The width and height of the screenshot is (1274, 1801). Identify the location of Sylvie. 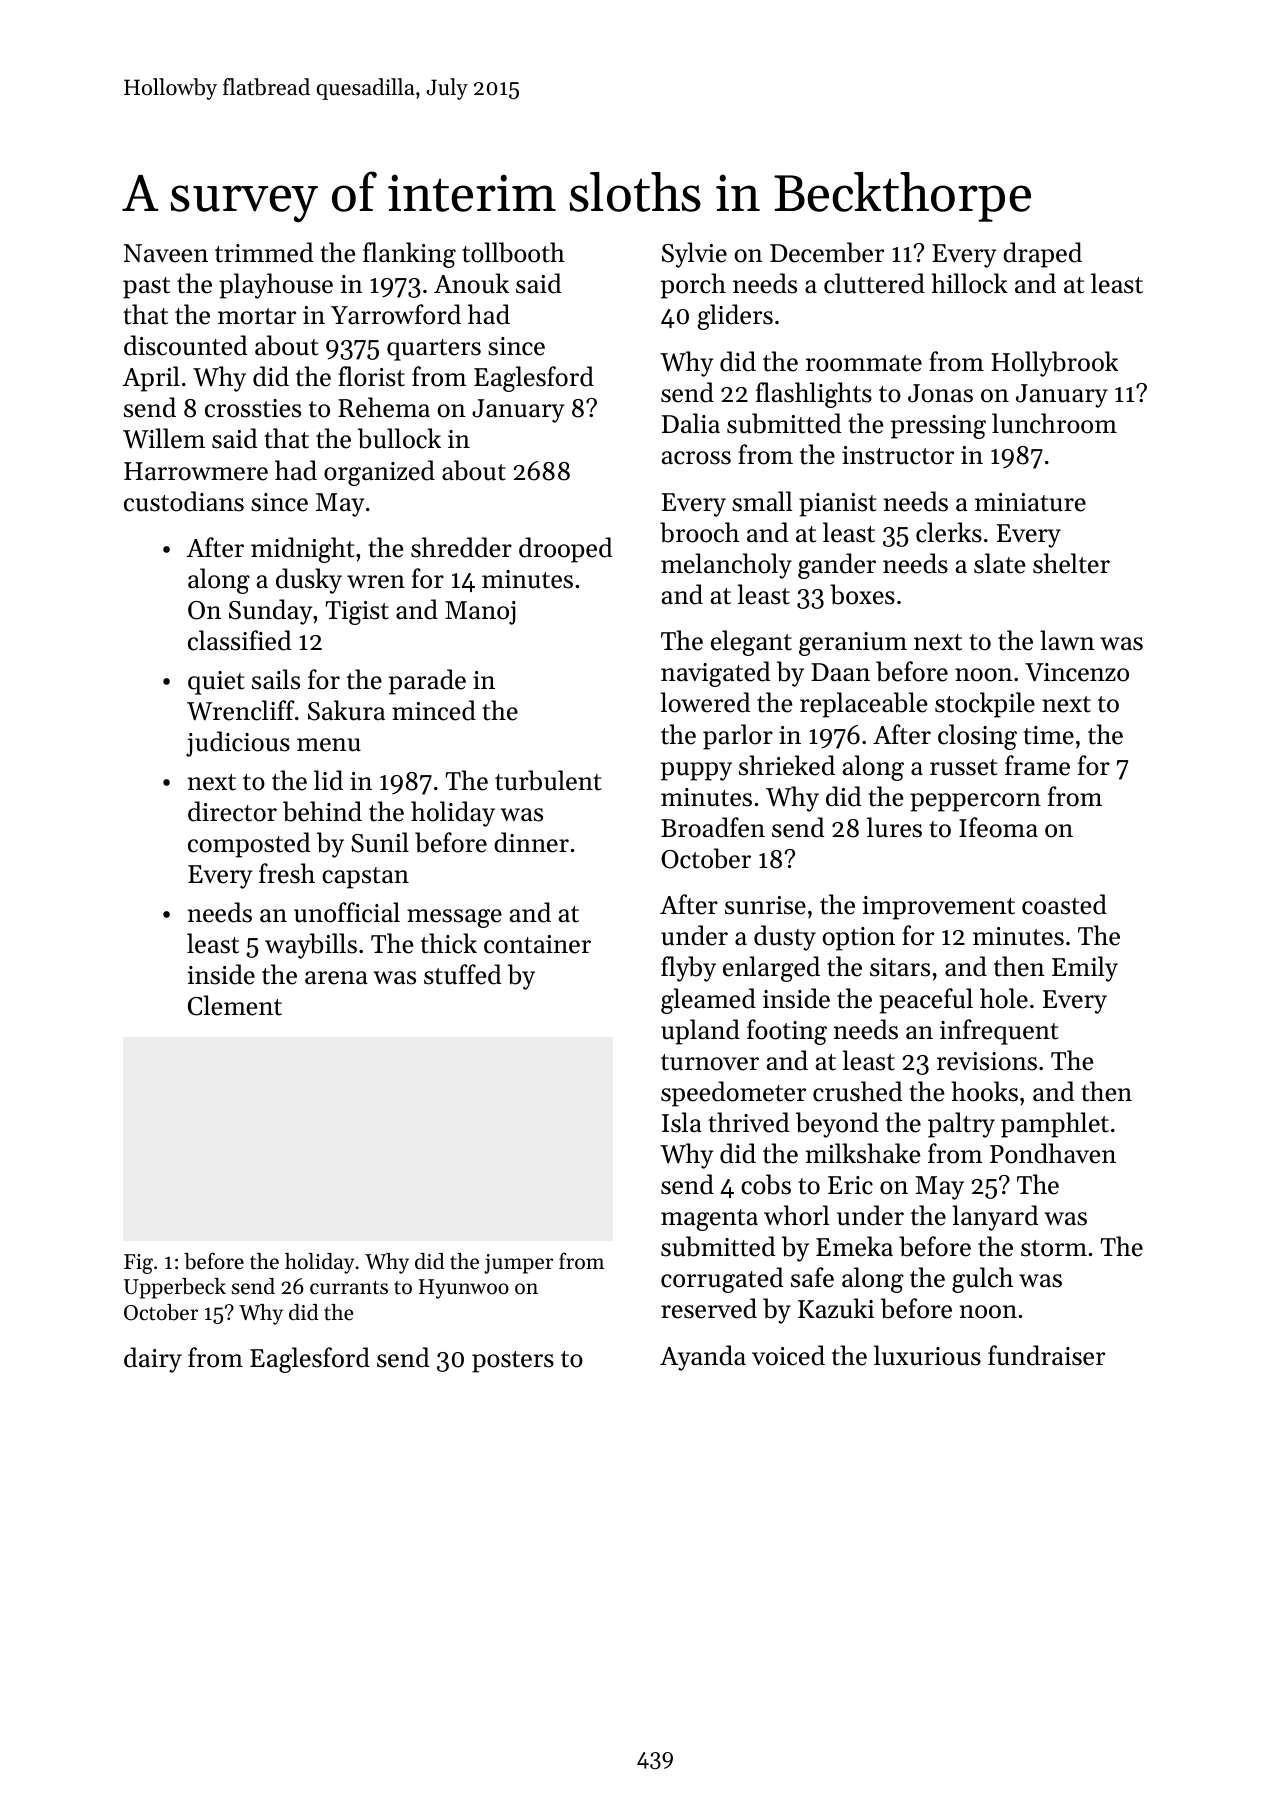
(694, 255).
